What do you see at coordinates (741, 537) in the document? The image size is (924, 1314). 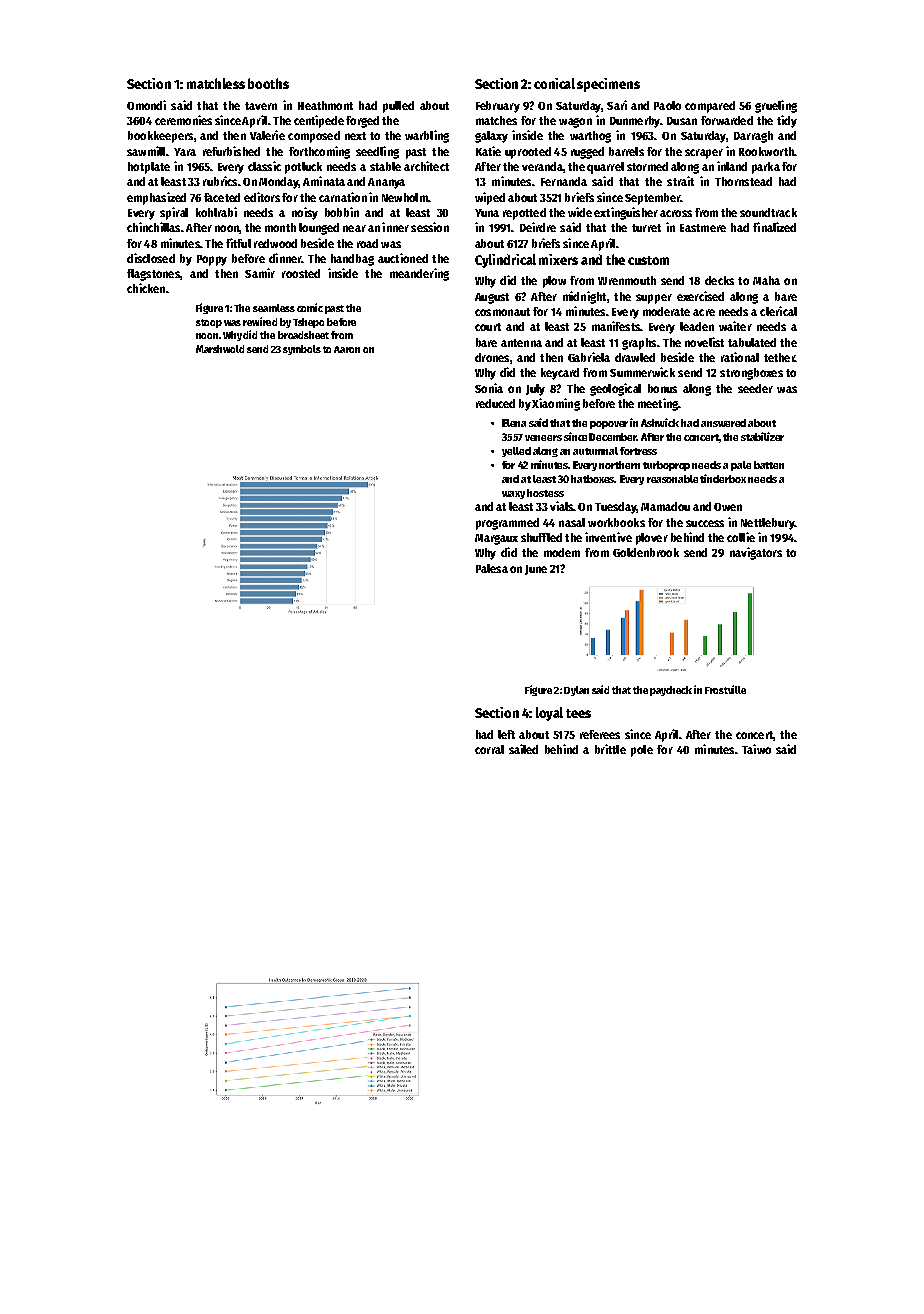 I see `collie` at bounding box center [741, 537].
